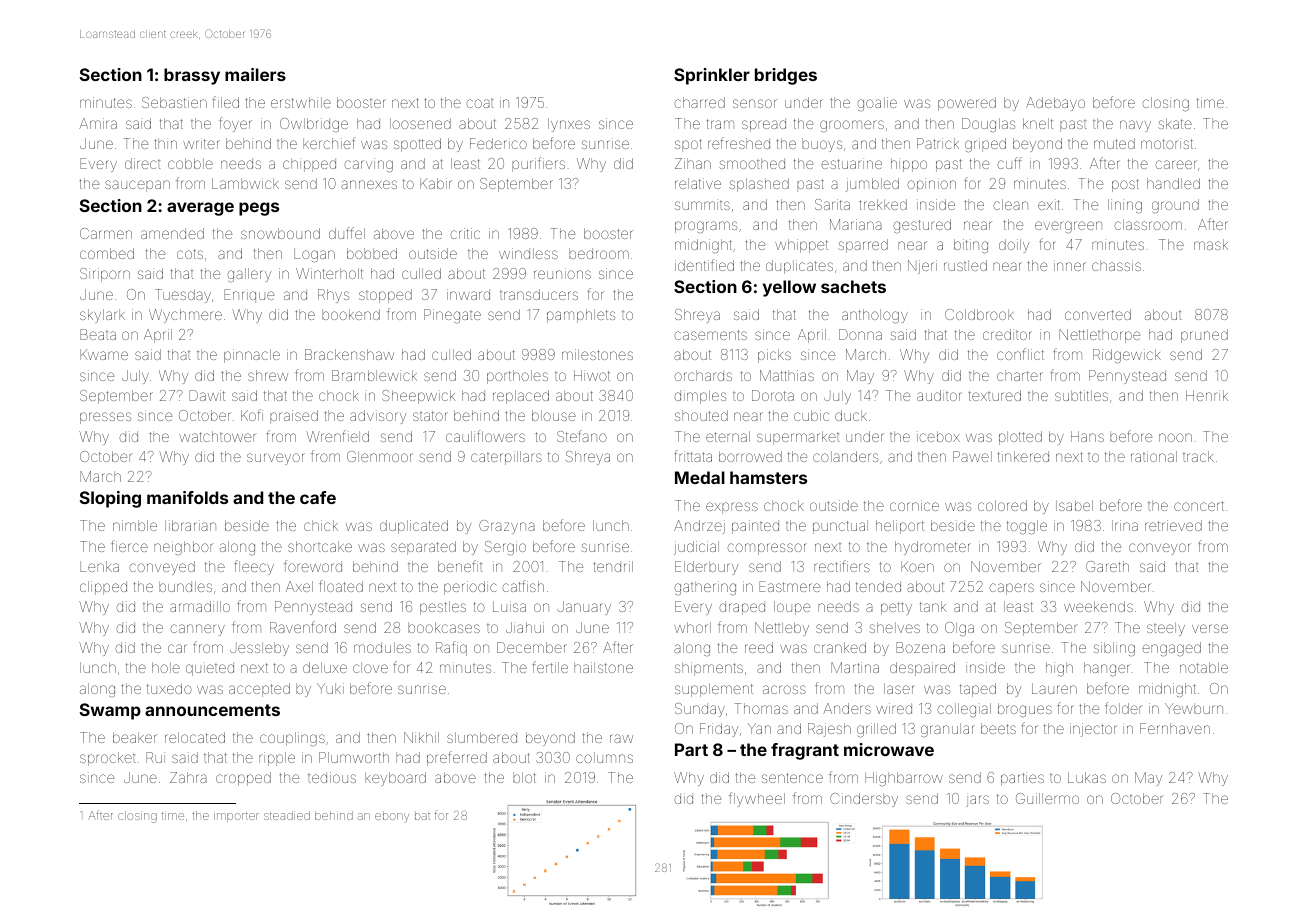  What do you see at coordinates (507, 527) in the screenshot?
I see `Grazyna` at bounding box center [507, 527].
